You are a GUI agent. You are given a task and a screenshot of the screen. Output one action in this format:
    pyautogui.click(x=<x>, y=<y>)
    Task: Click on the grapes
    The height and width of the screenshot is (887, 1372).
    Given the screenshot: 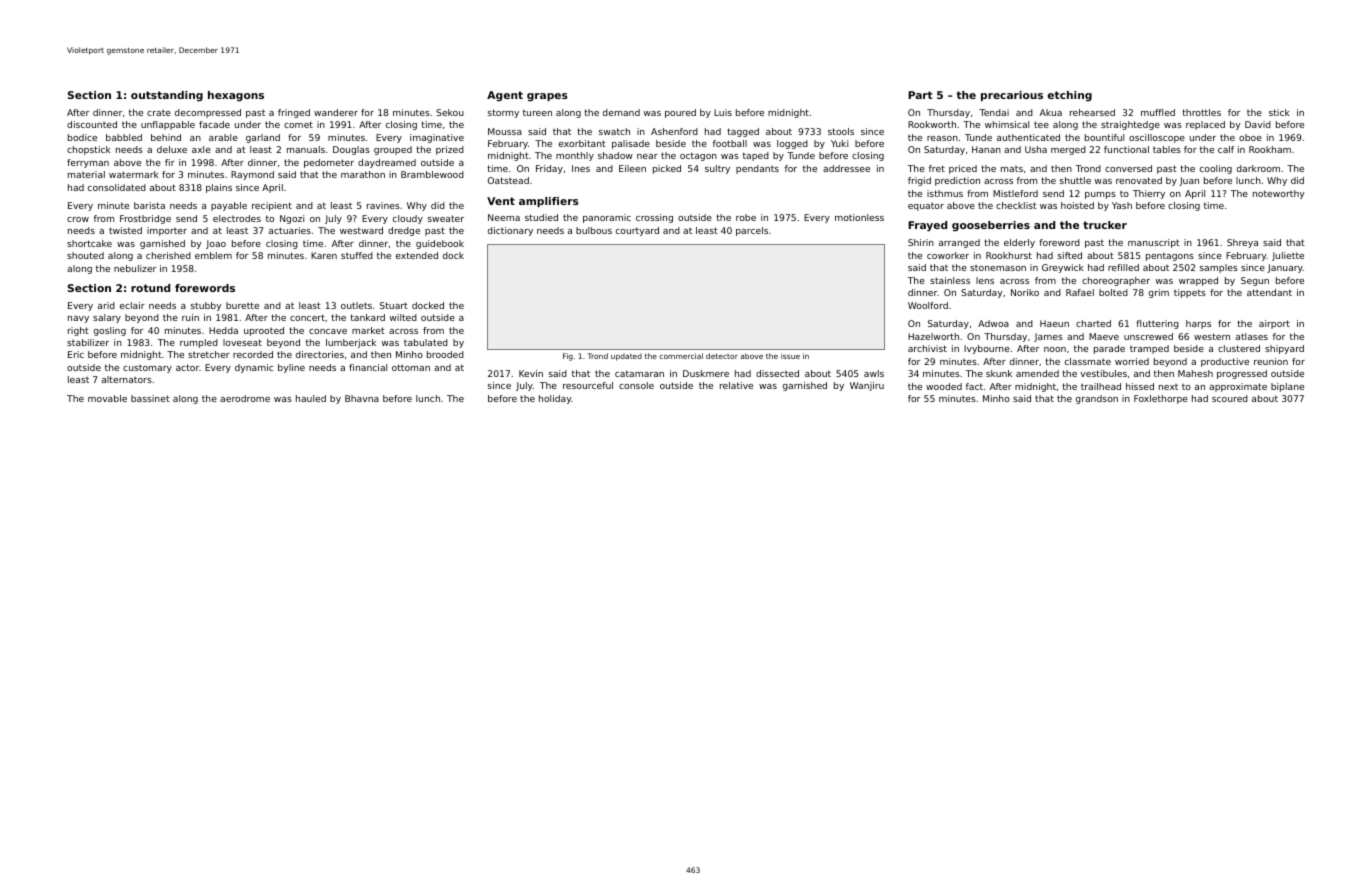 What is the action you would take?
    pyautogui.click(x=547, y=97)
